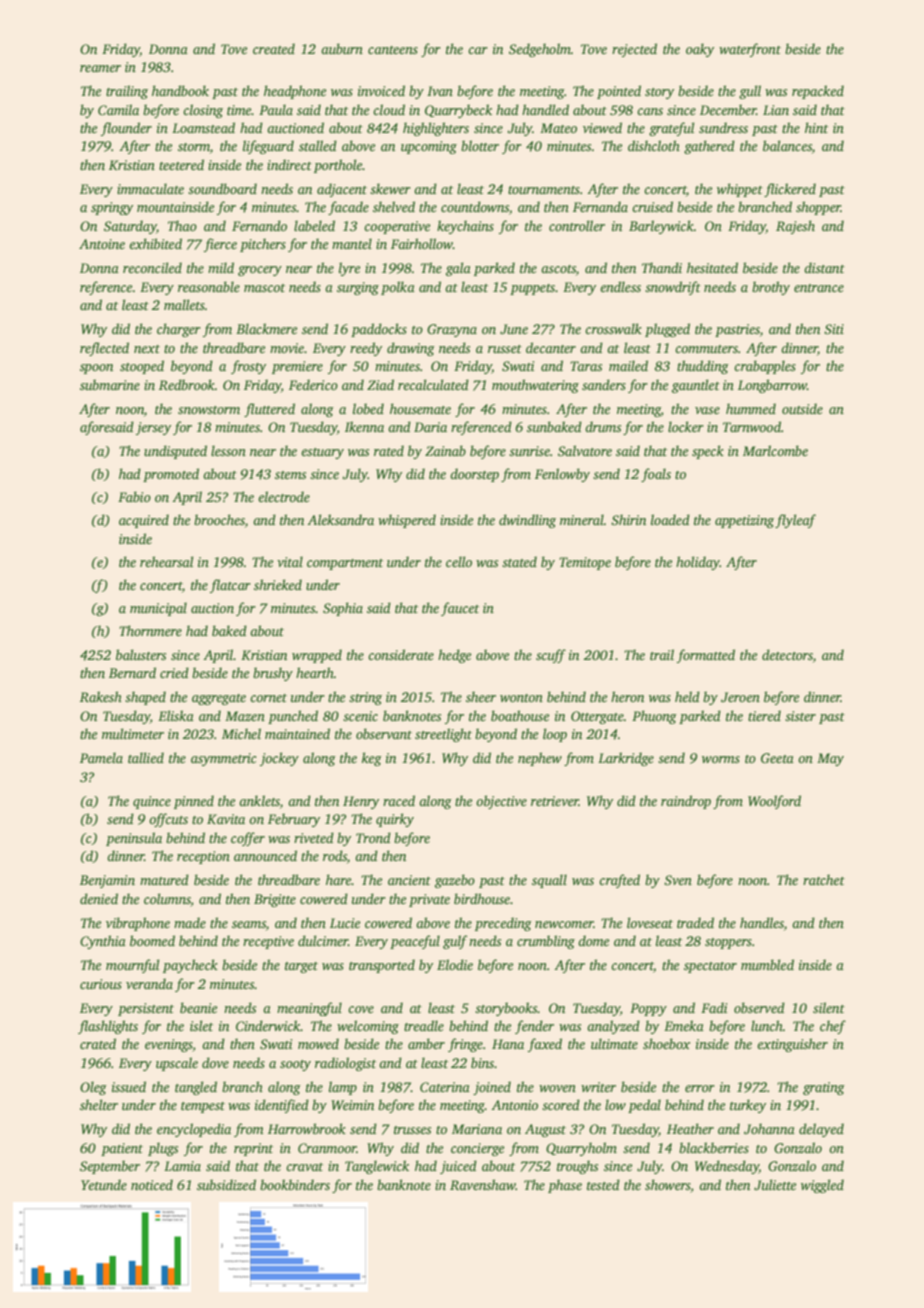  Describe the element at coordinates (226, 1184) in the screenshot. I see `subsidized` at that location.
